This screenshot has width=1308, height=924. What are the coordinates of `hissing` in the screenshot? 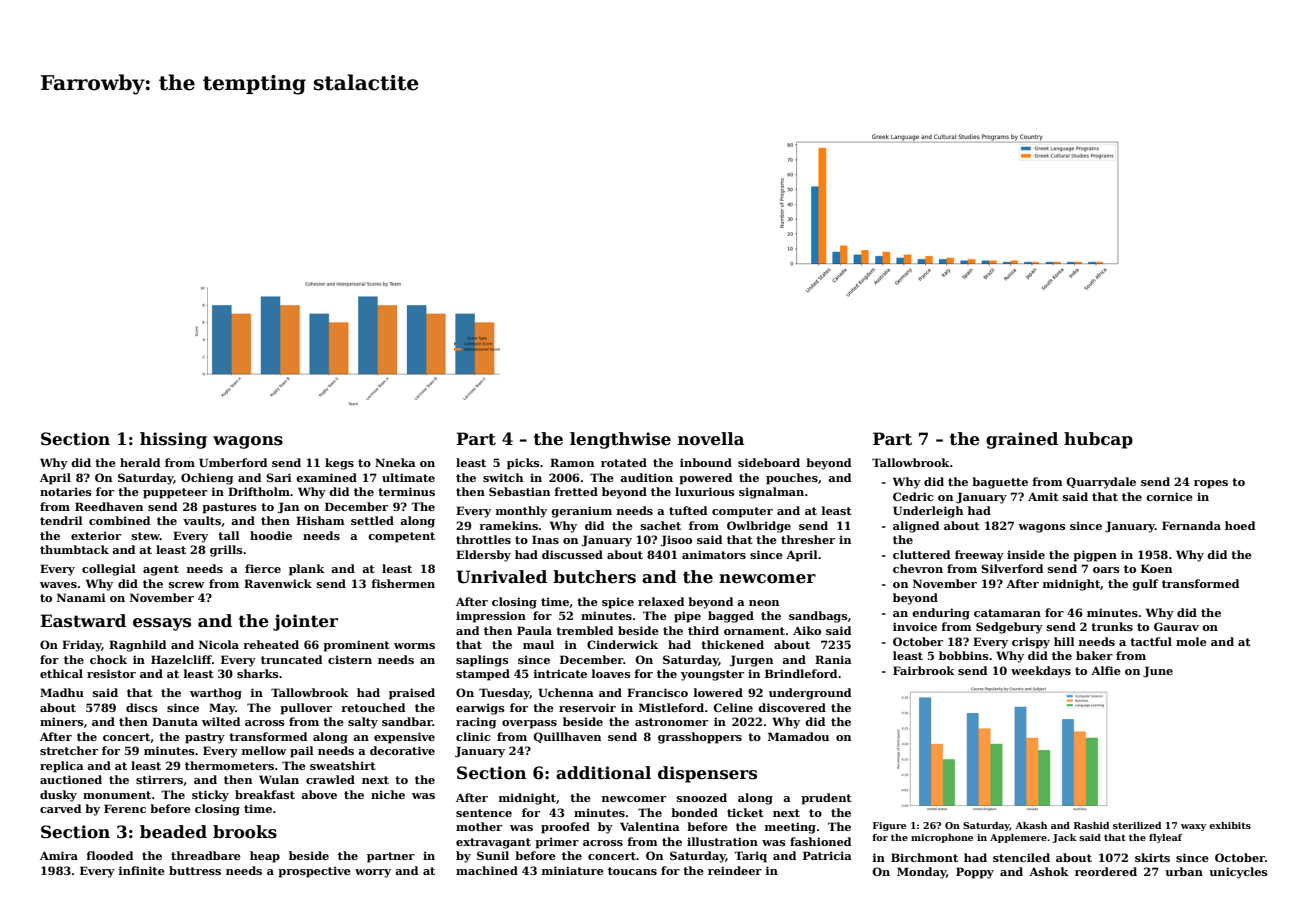 It's located at (173, 440).
